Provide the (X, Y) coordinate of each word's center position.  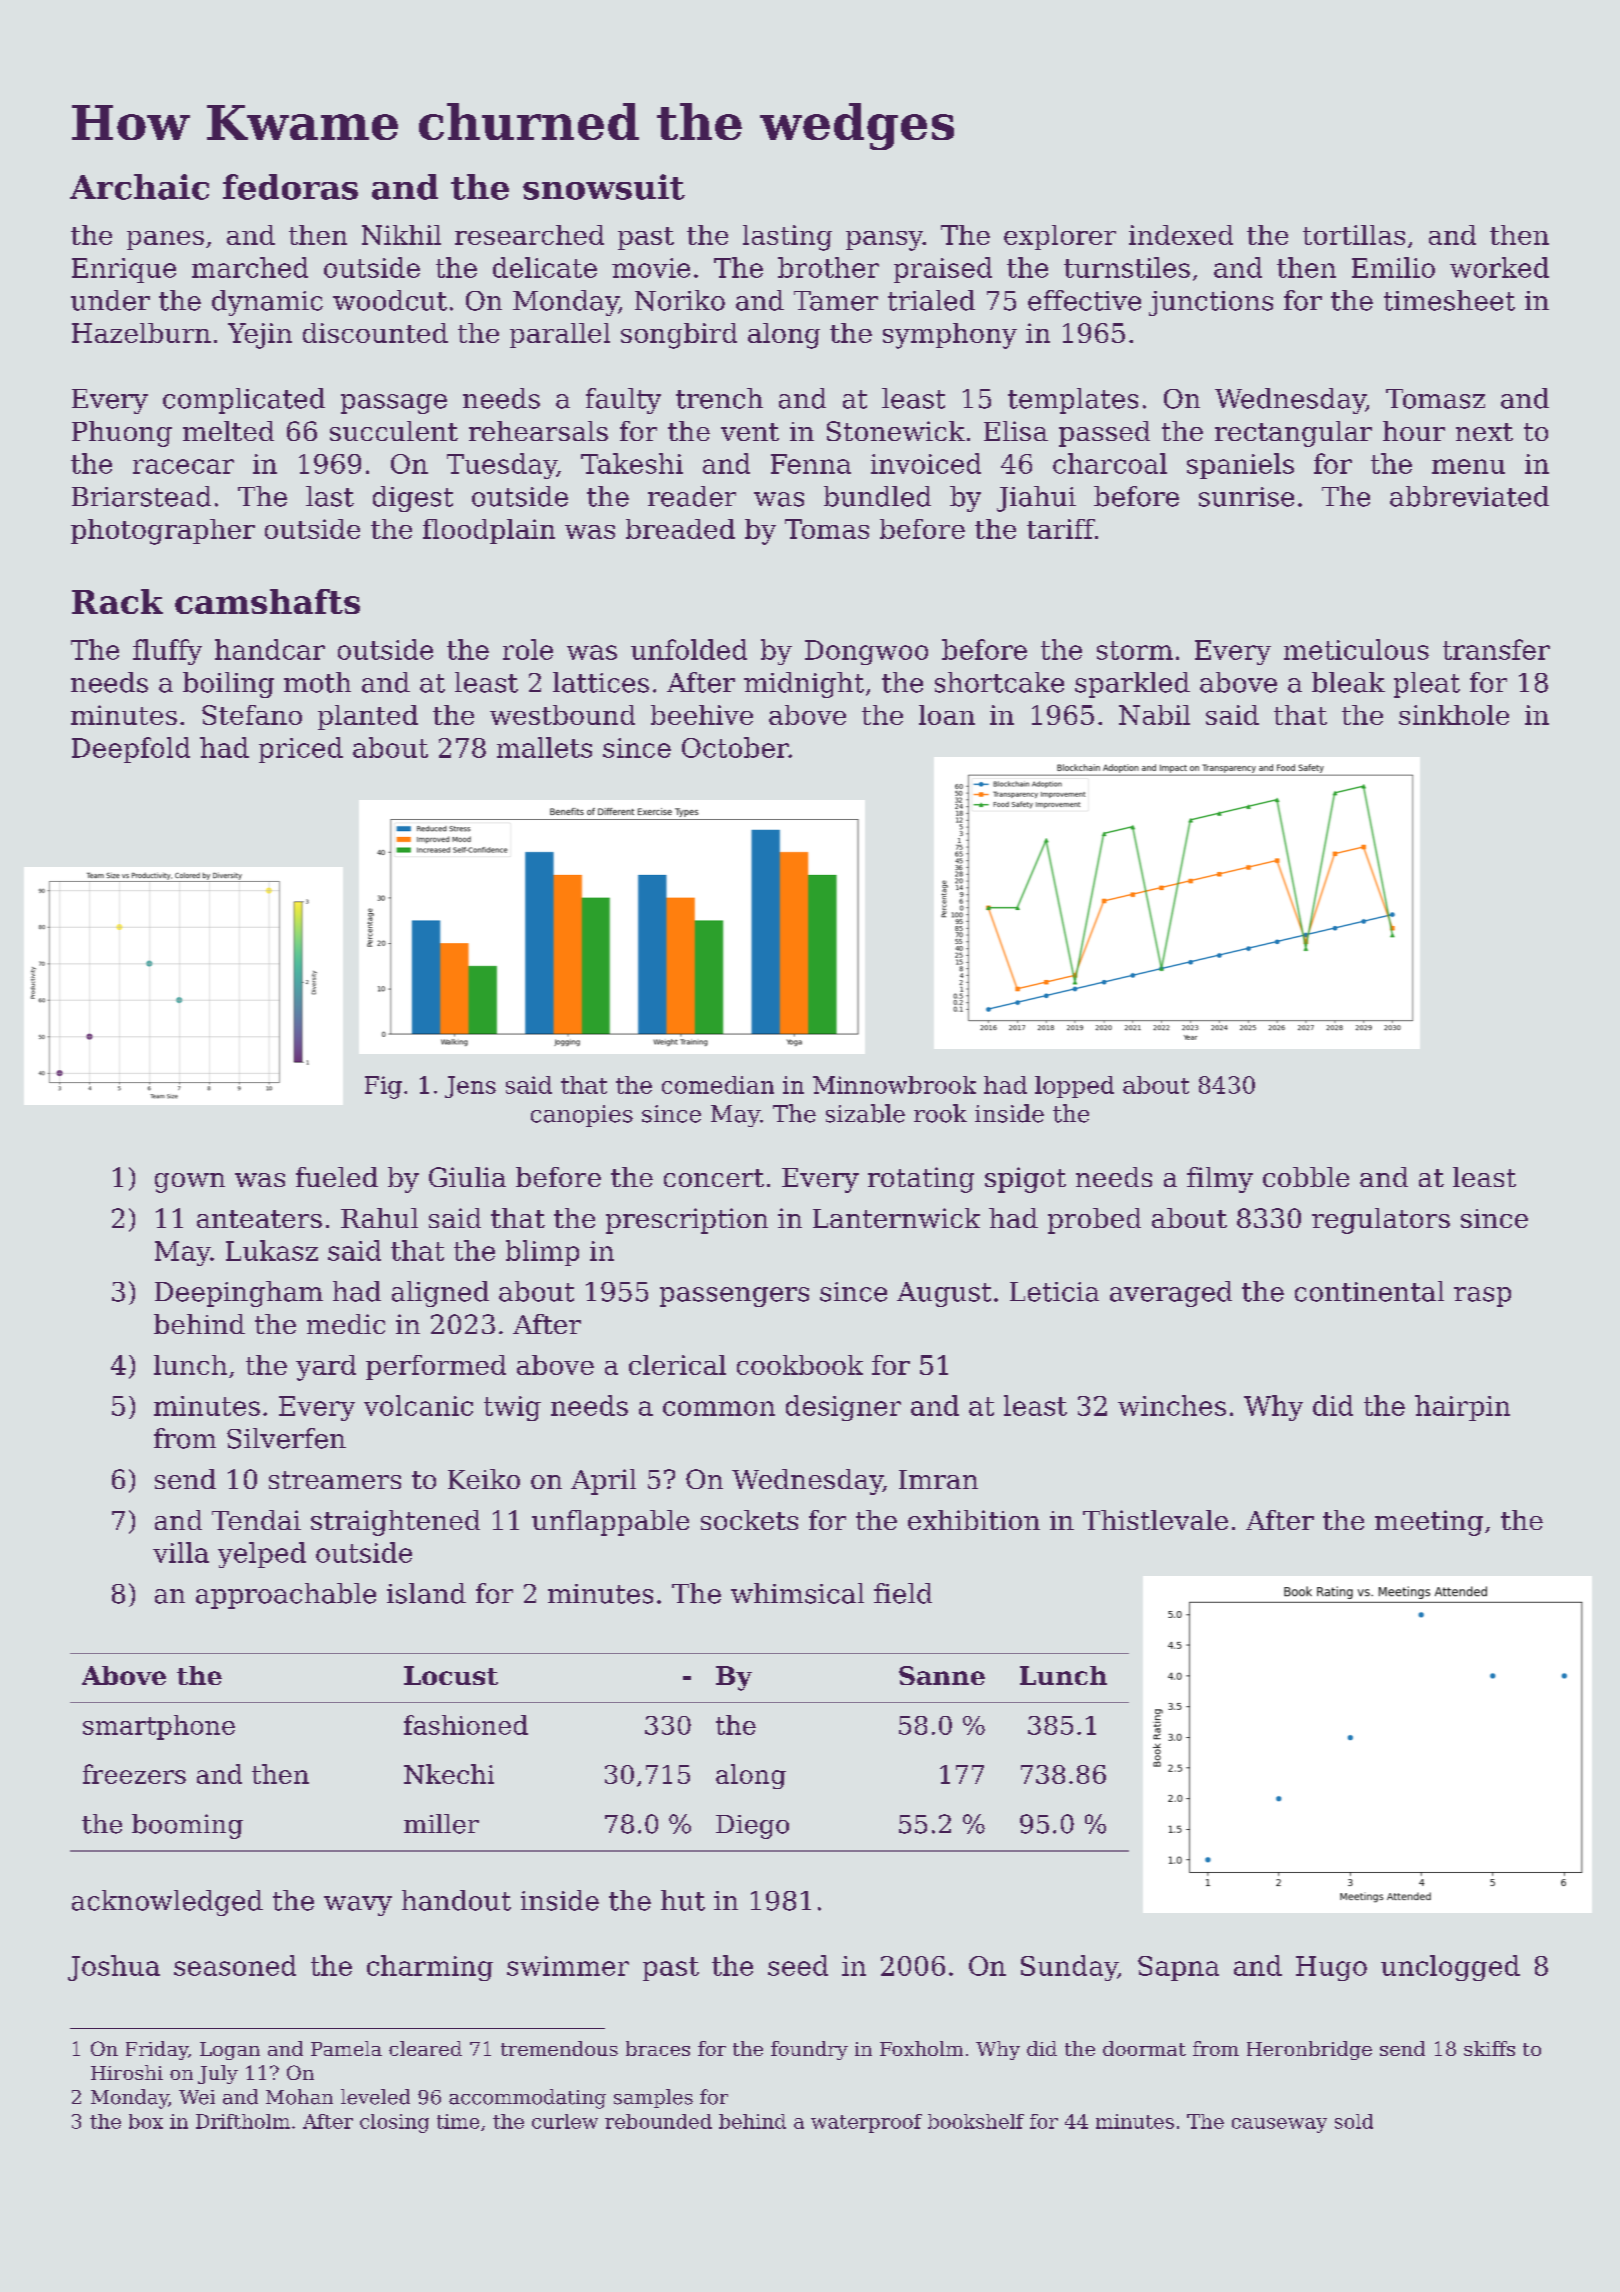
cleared (425, 2048)
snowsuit (604, 187)
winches (1172, 1405)
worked (1499, 267)
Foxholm (921, 2048)
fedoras (290, 187)
